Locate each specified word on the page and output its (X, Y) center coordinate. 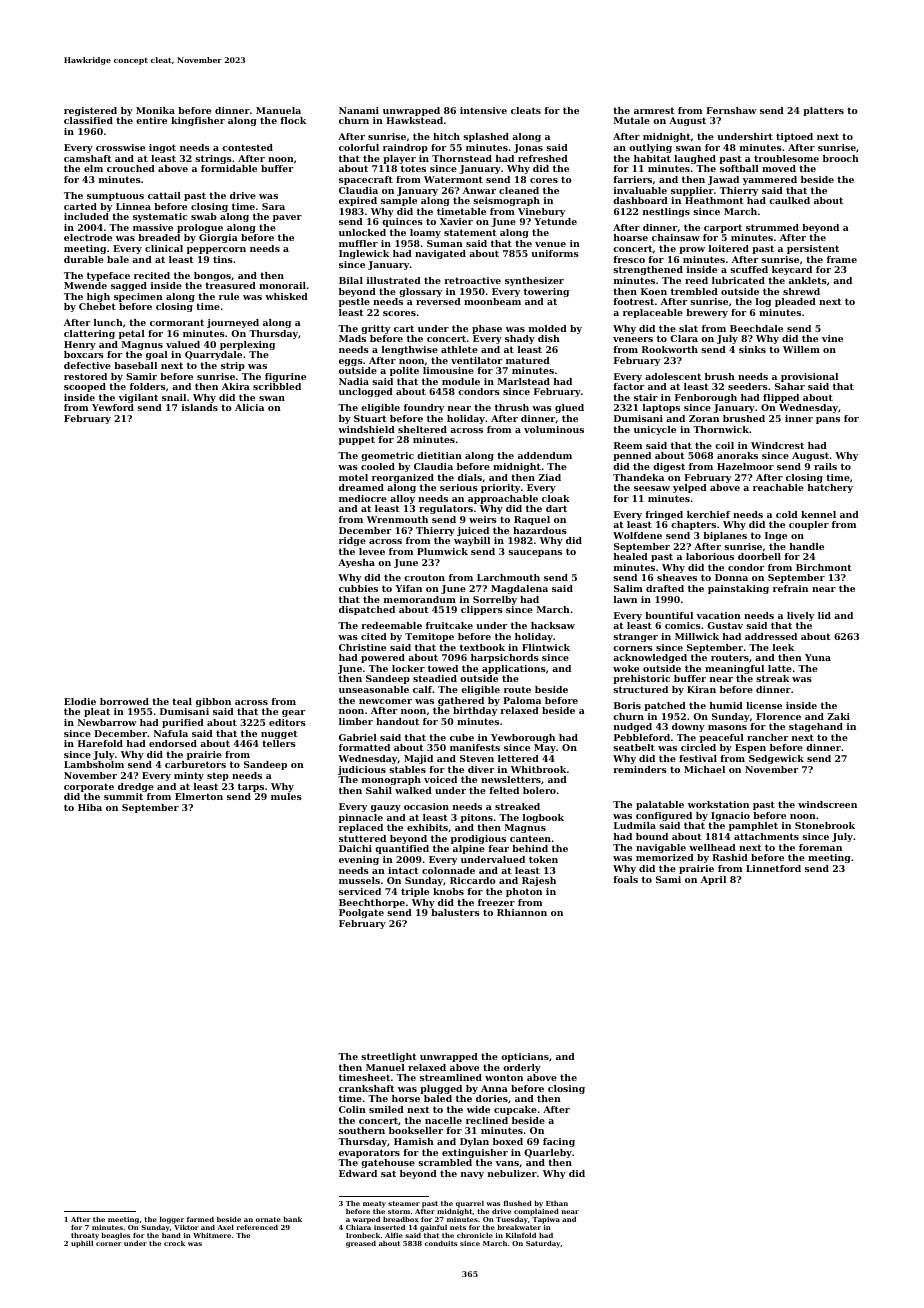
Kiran (701, 689)
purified (183, 723)
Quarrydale (213, 355)
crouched (131, 168)
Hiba (90, 807)
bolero (539, 790)
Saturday (543, 1244)
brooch (841, 158)
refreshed (543, 158)
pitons (477, 818)
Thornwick (721, 429)
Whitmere (212, 1235)
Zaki (838, 716)
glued (569, 408)
